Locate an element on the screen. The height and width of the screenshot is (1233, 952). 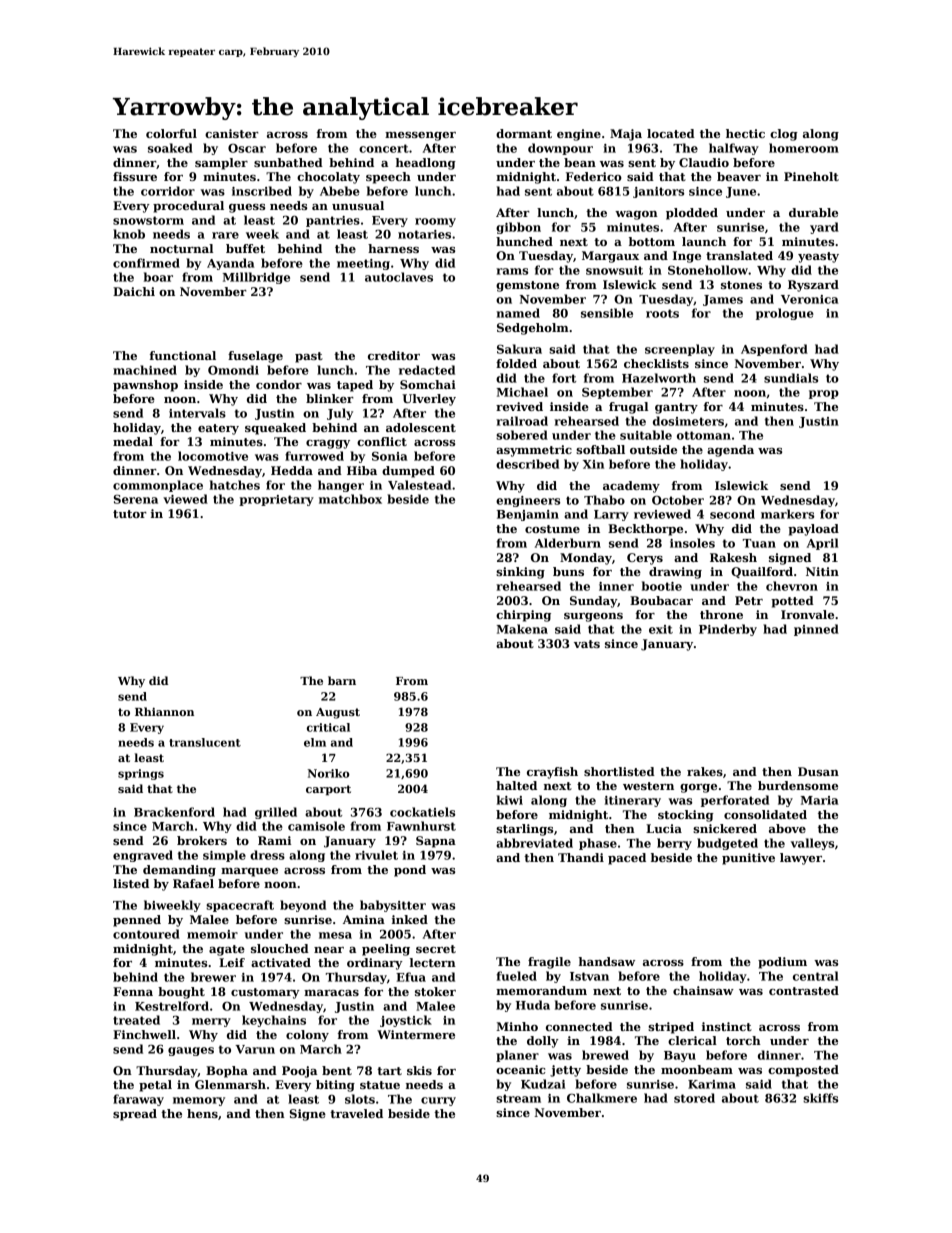
insoles is located at coordinates (692, 543).
